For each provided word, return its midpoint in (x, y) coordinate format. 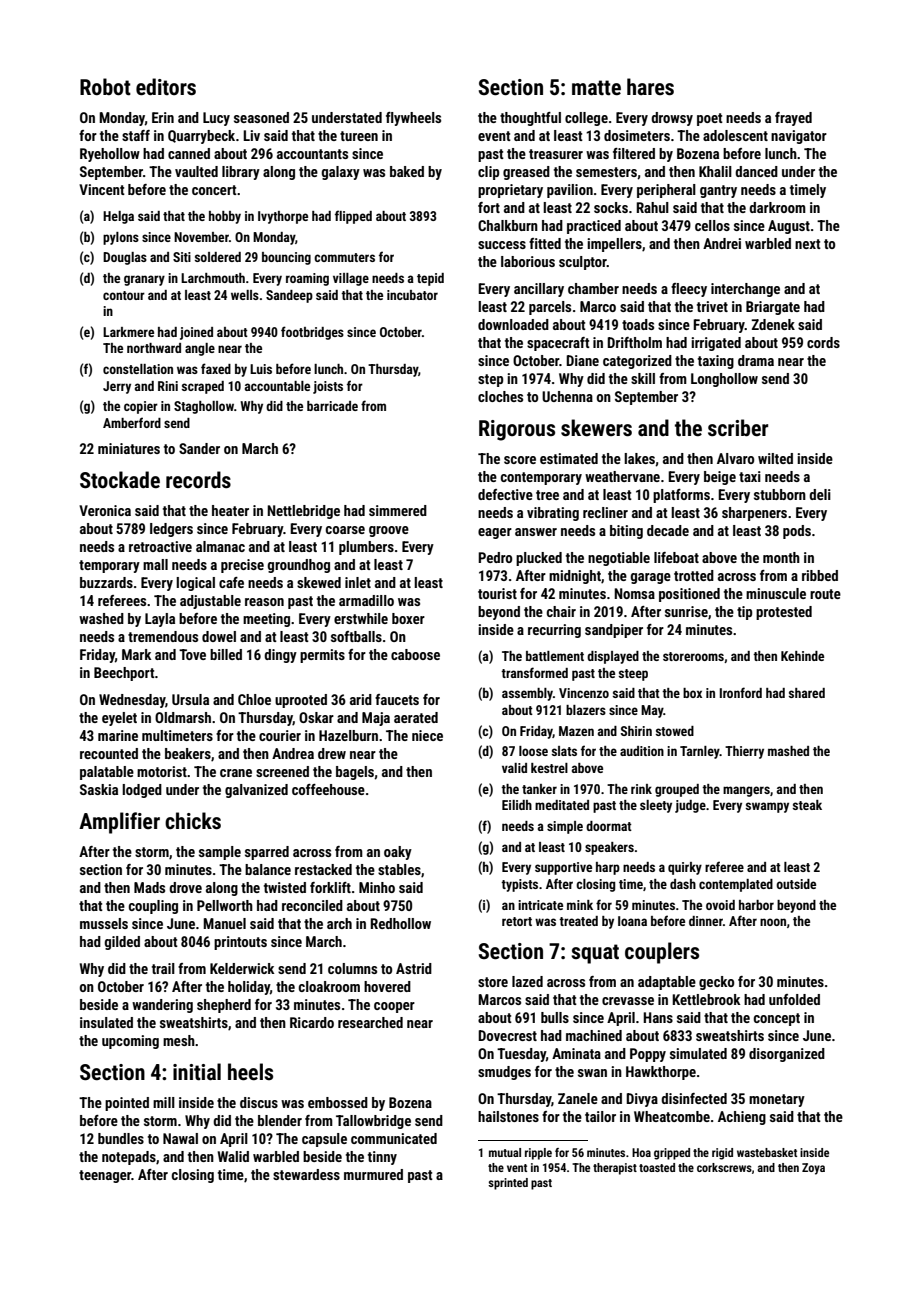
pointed (127, 1104)
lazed (527, 981)
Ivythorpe (283, 217)
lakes (639, 458)
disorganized (787, 1055)
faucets (397, 699)
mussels (104, 923)
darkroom (777, 207)
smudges (504, 1073)
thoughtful (530, 119)
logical (195, 584)
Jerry (117, 387)
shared (807, 693)
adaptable (667, 983)
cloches (500, 396)
